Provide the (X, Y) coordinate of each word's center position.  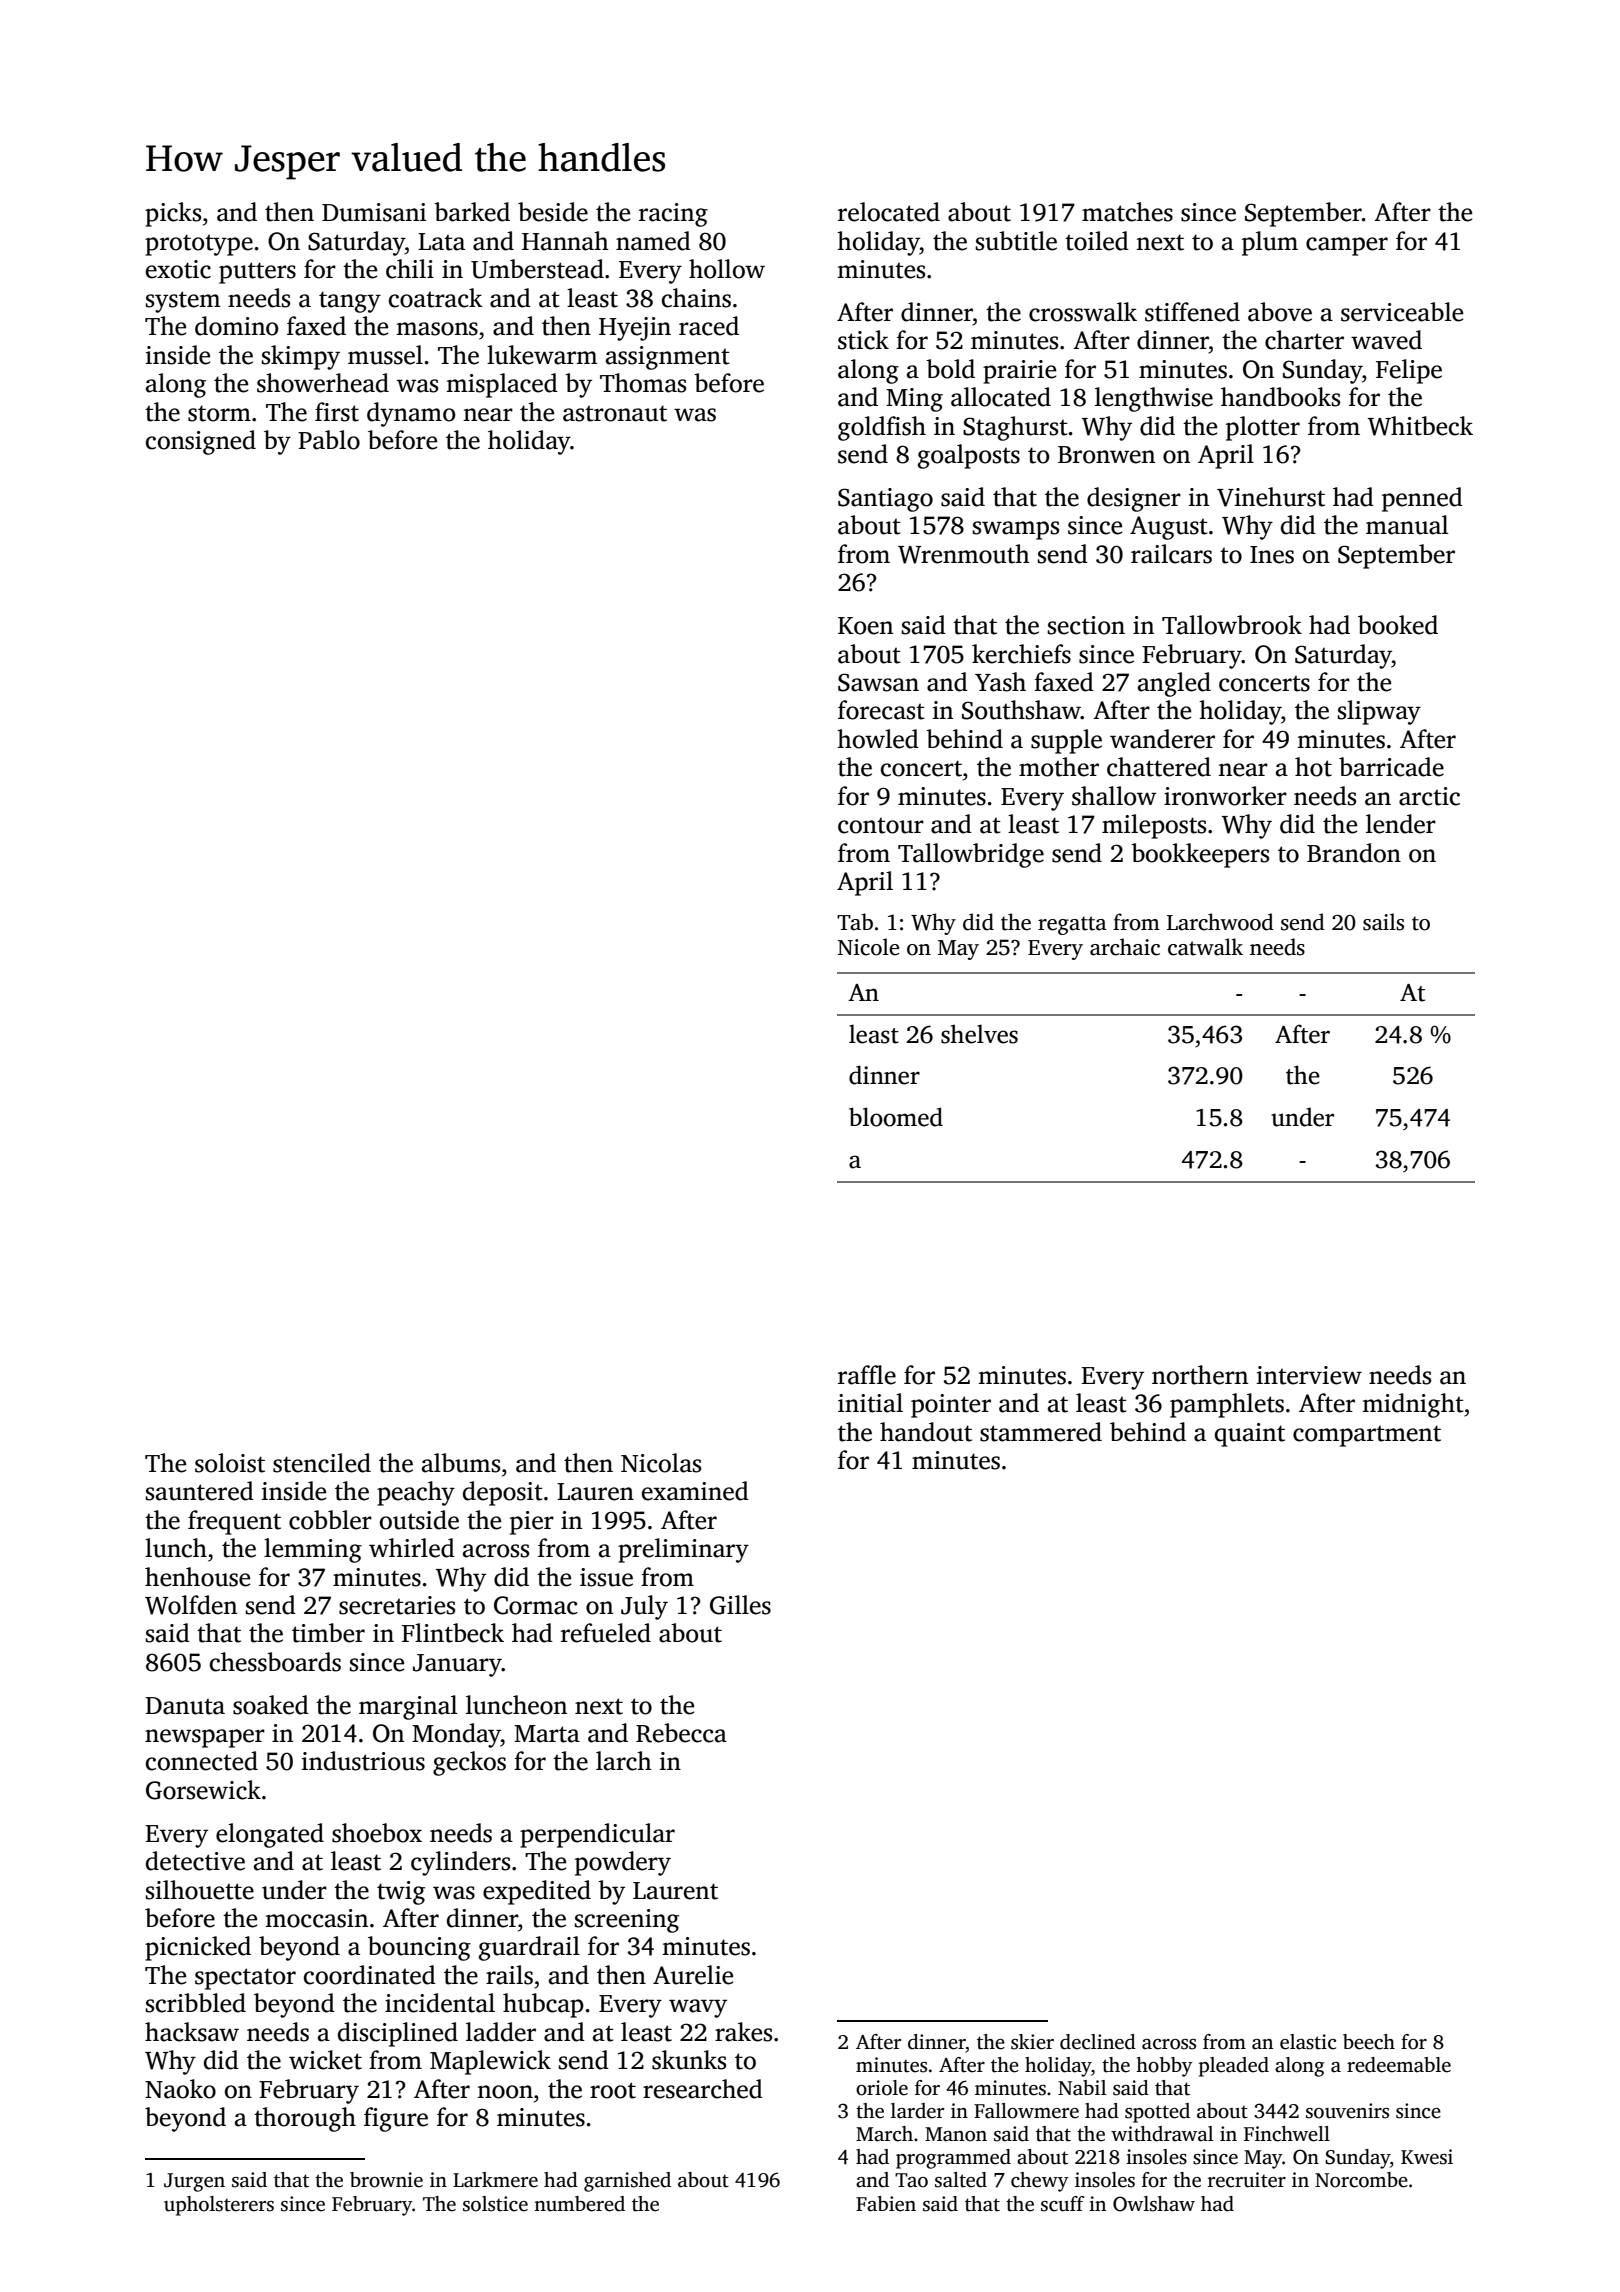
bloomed (896, 1117)
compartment (1367, 1436)
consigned (201, 442)
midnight (1413, 1405)
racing (673, 215)
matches (1127, 212)
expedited (537, 1892)
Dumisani (374, 212)
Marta (547, 1734)
